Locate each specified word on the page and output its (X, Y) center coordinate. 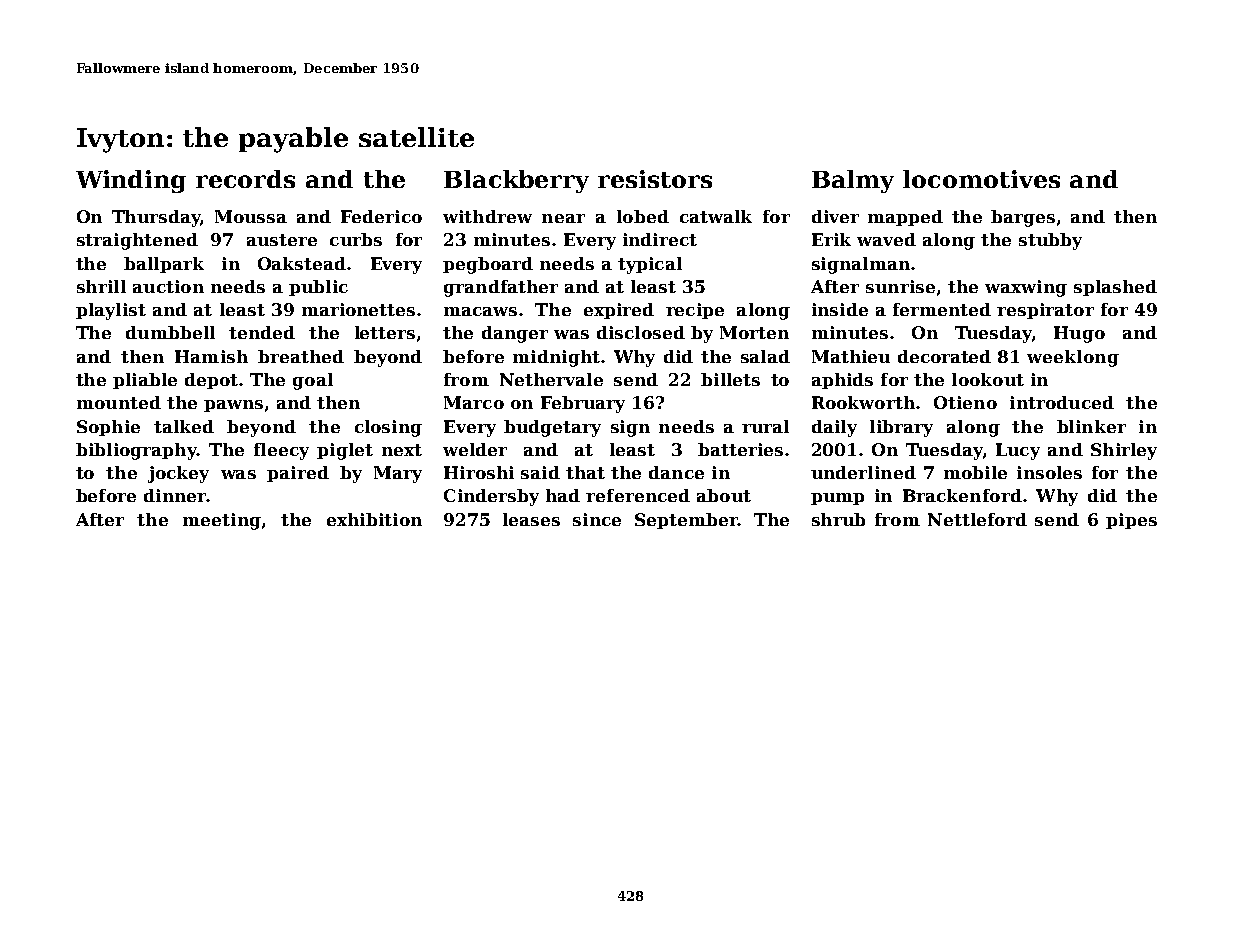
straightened (137, 241)
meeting (222, 521)
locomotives (981, 179)
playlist (111, 311)
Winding (131, 181)
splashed (1115, 288)
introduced (1062, 402)
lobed (643, 216)
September (686, 521)
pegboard (488, 265)
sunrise (900, 286)
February (583, 404)
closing (388, 428)
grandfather (501, 288)
